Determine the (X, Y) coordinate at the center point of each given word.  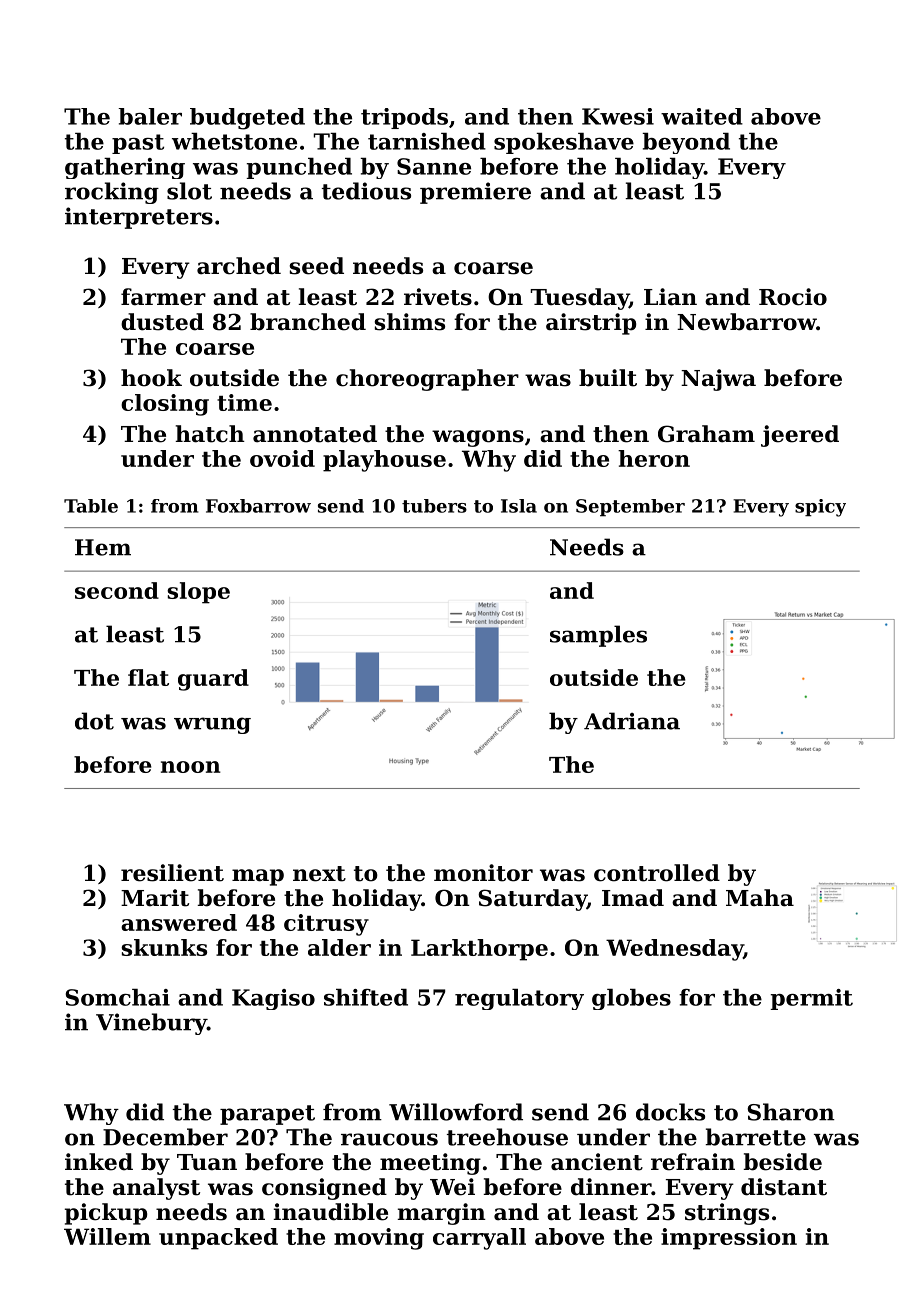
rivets (438, 297)
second (117, 590)
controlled (657, 873)
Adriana (632, 721)
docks (670, 1112)
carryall (479, 1239)
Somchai (117, 997)
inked (99, 1162)
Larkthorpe (479, 950)
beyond (686, 143)
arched (239, 266)
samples (598, 636)
